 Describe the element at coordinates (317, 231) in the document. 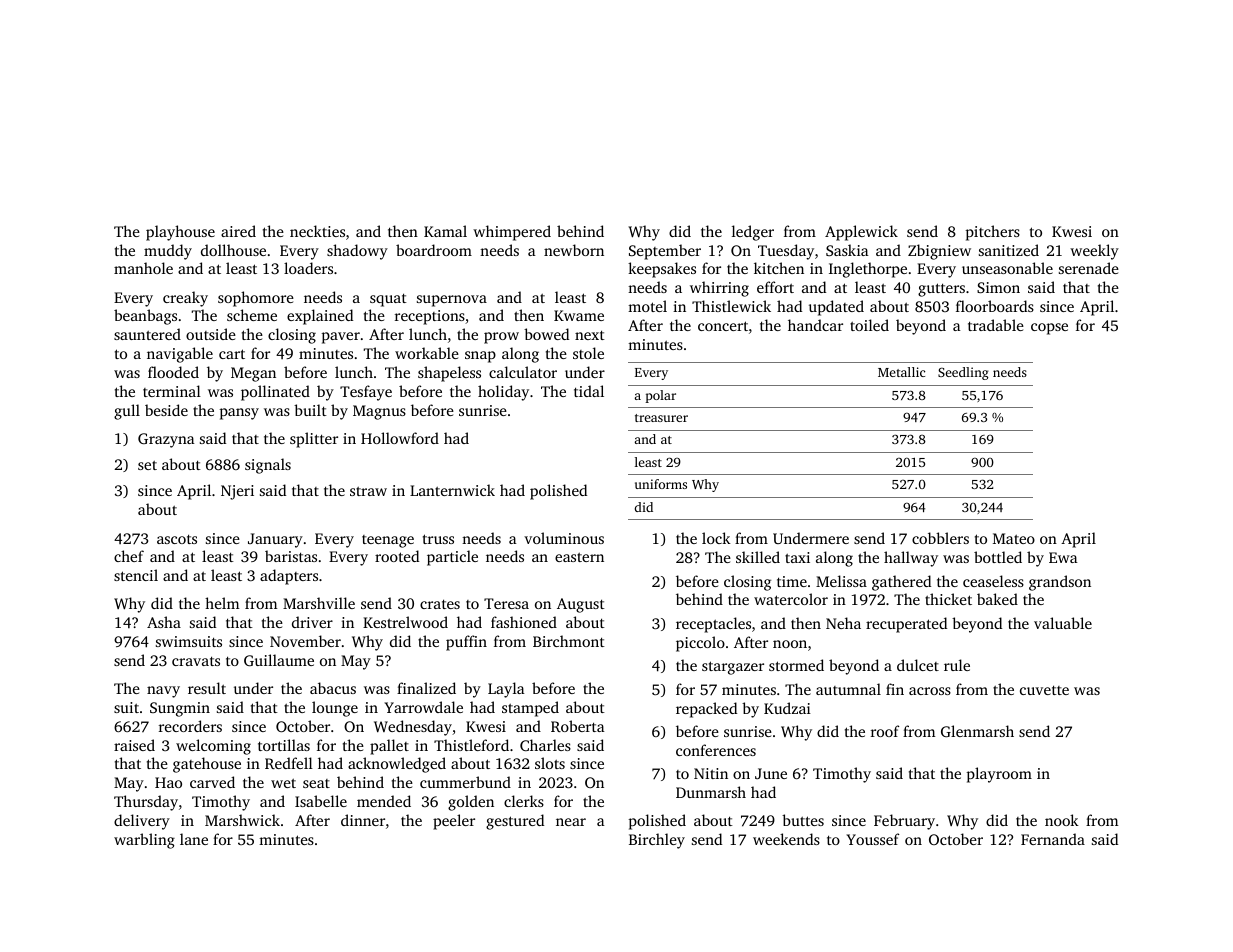

I see `neckties` at that location.
